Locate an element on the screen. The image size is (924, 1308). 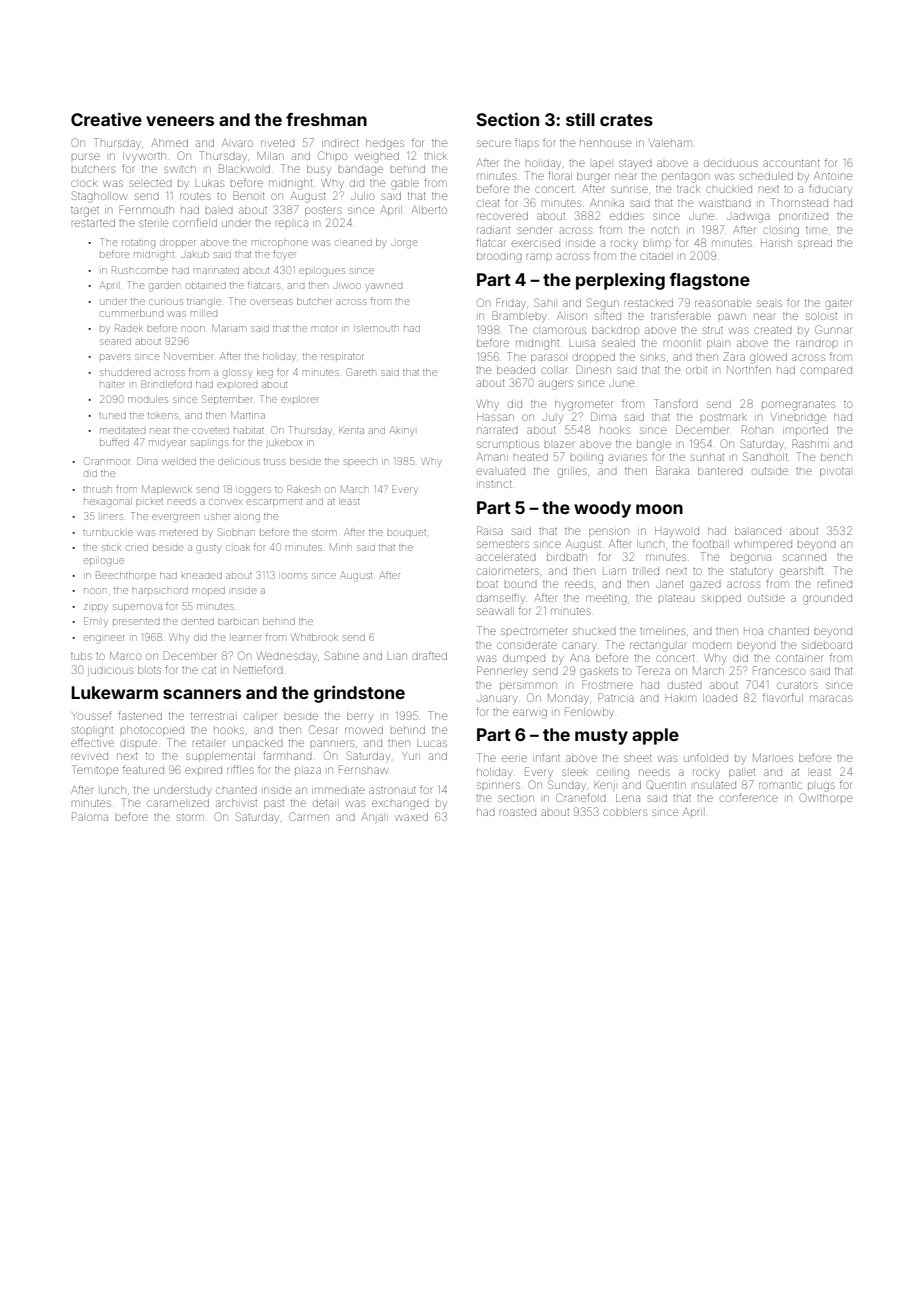
selected is located at coordinates (150, 183).
